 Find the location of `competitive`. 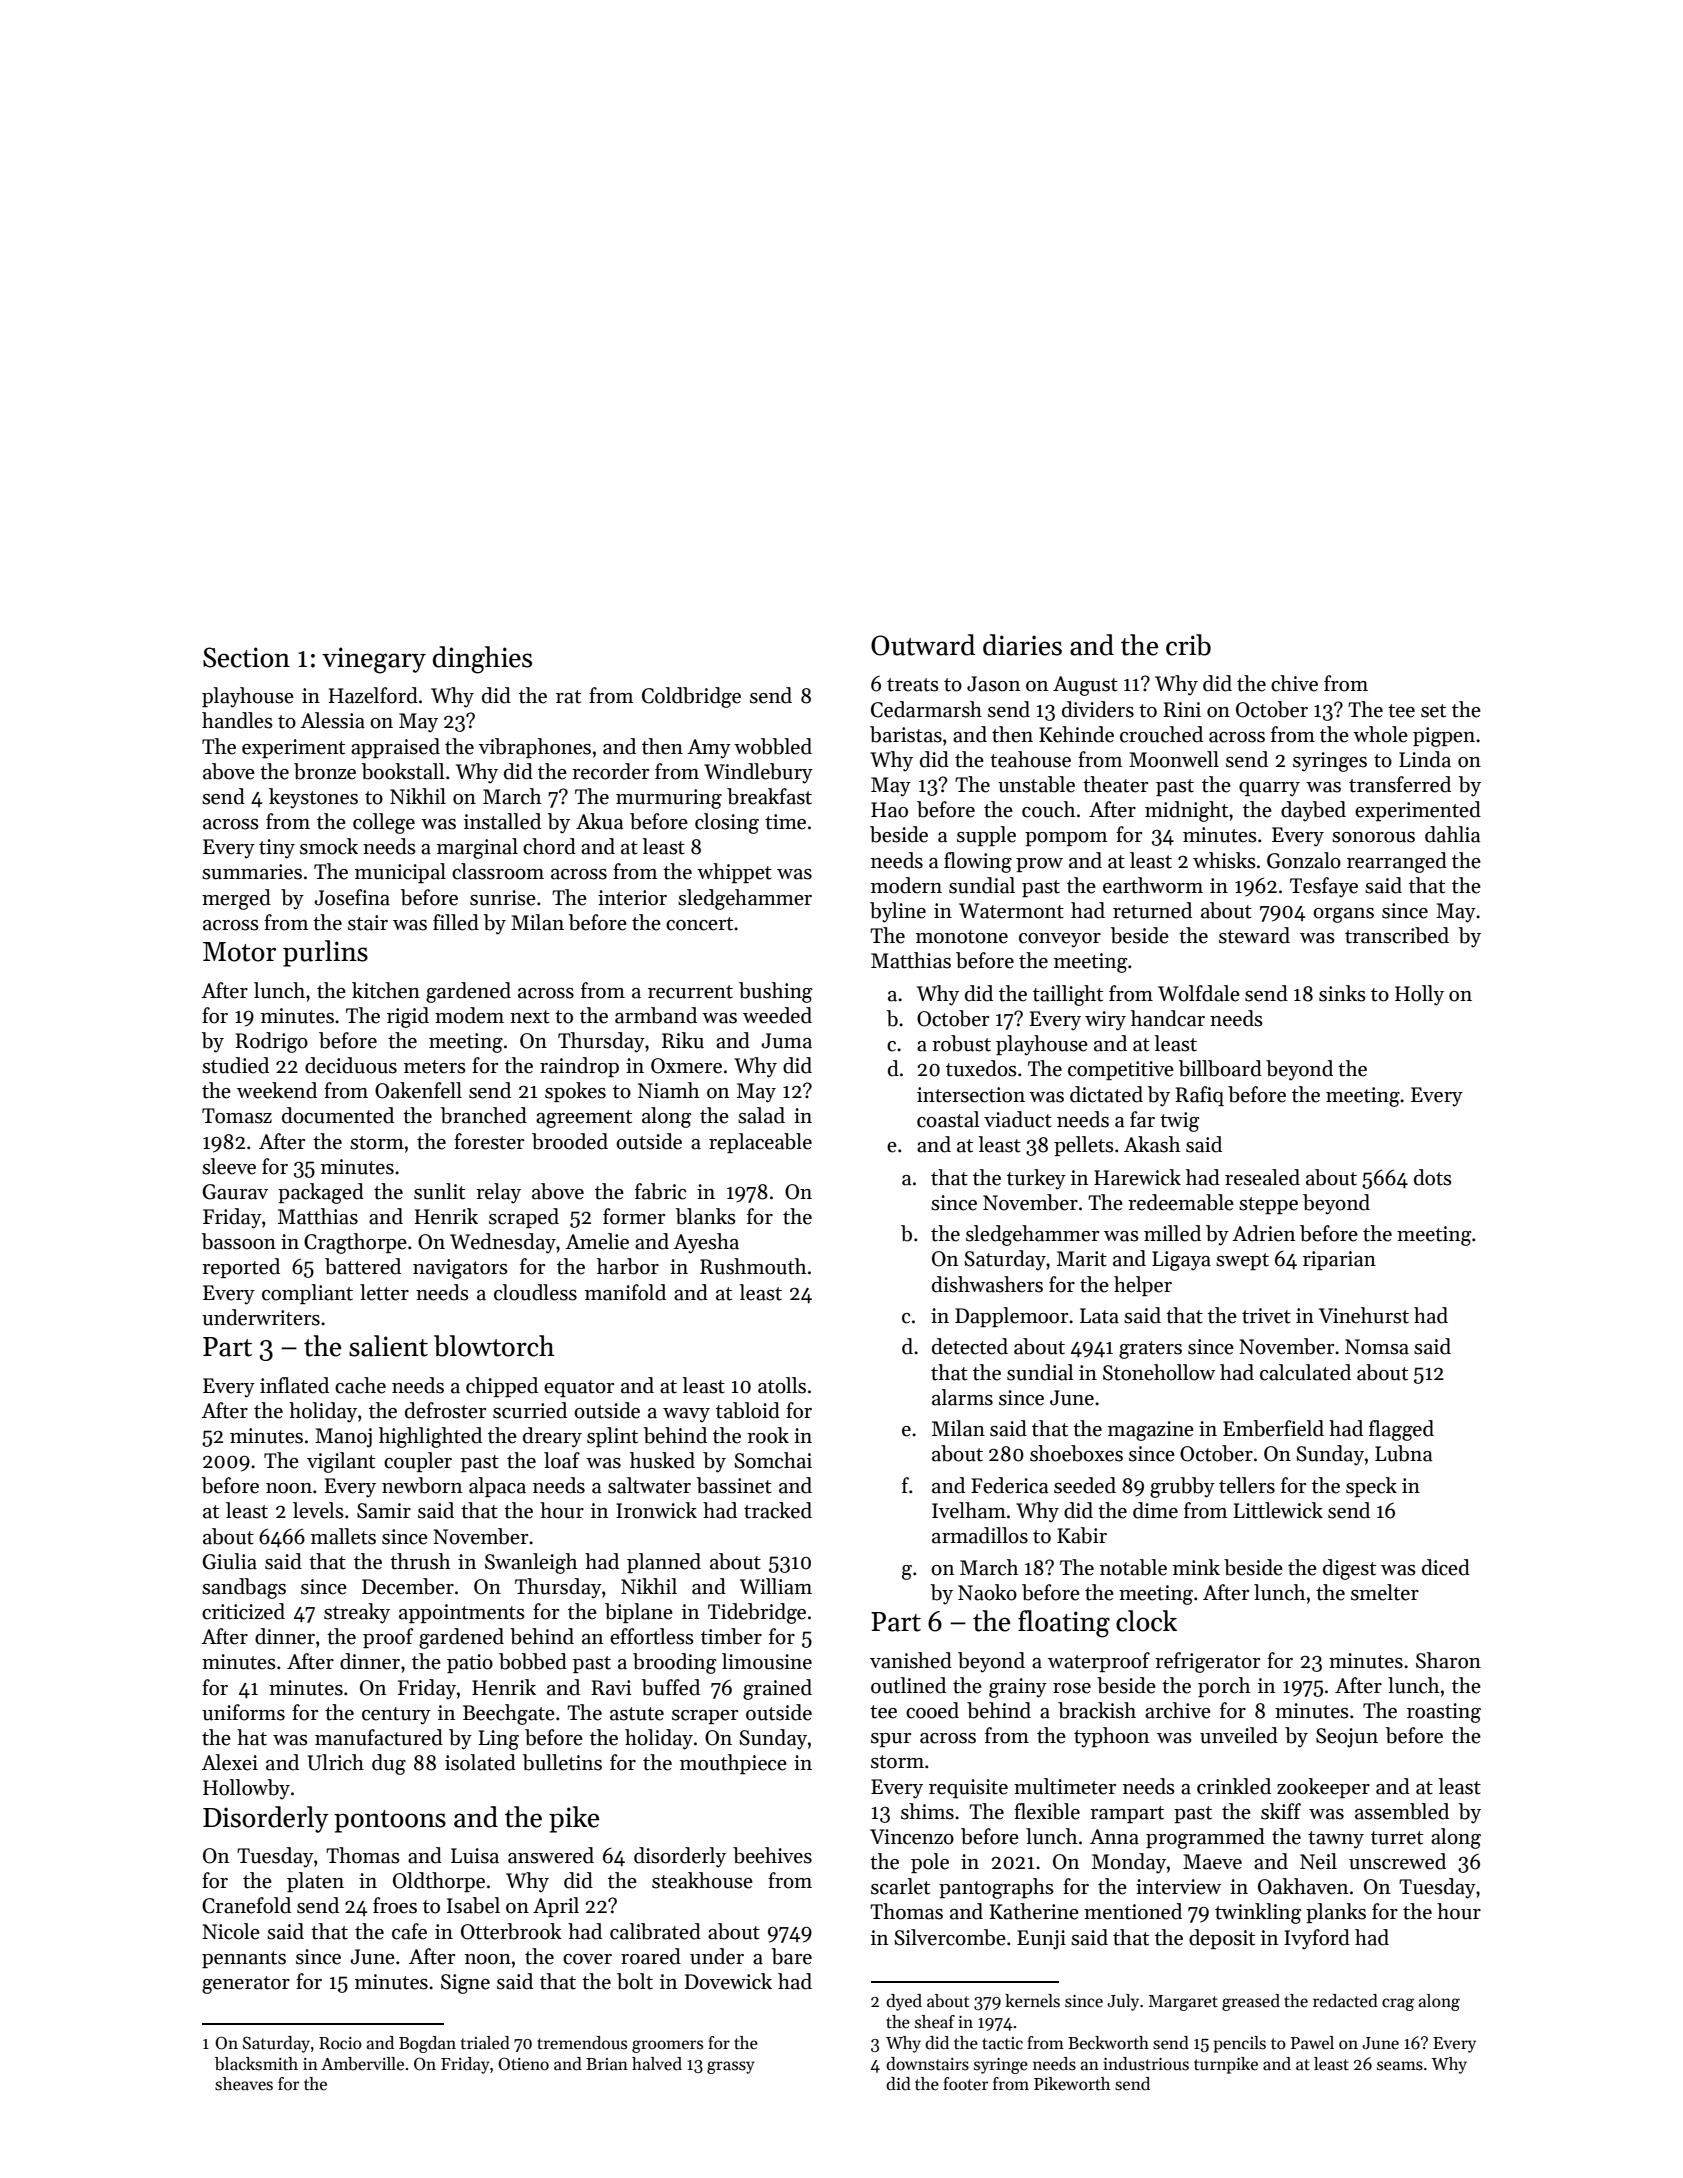

competitive is located at coordinates (1121, 1070).
